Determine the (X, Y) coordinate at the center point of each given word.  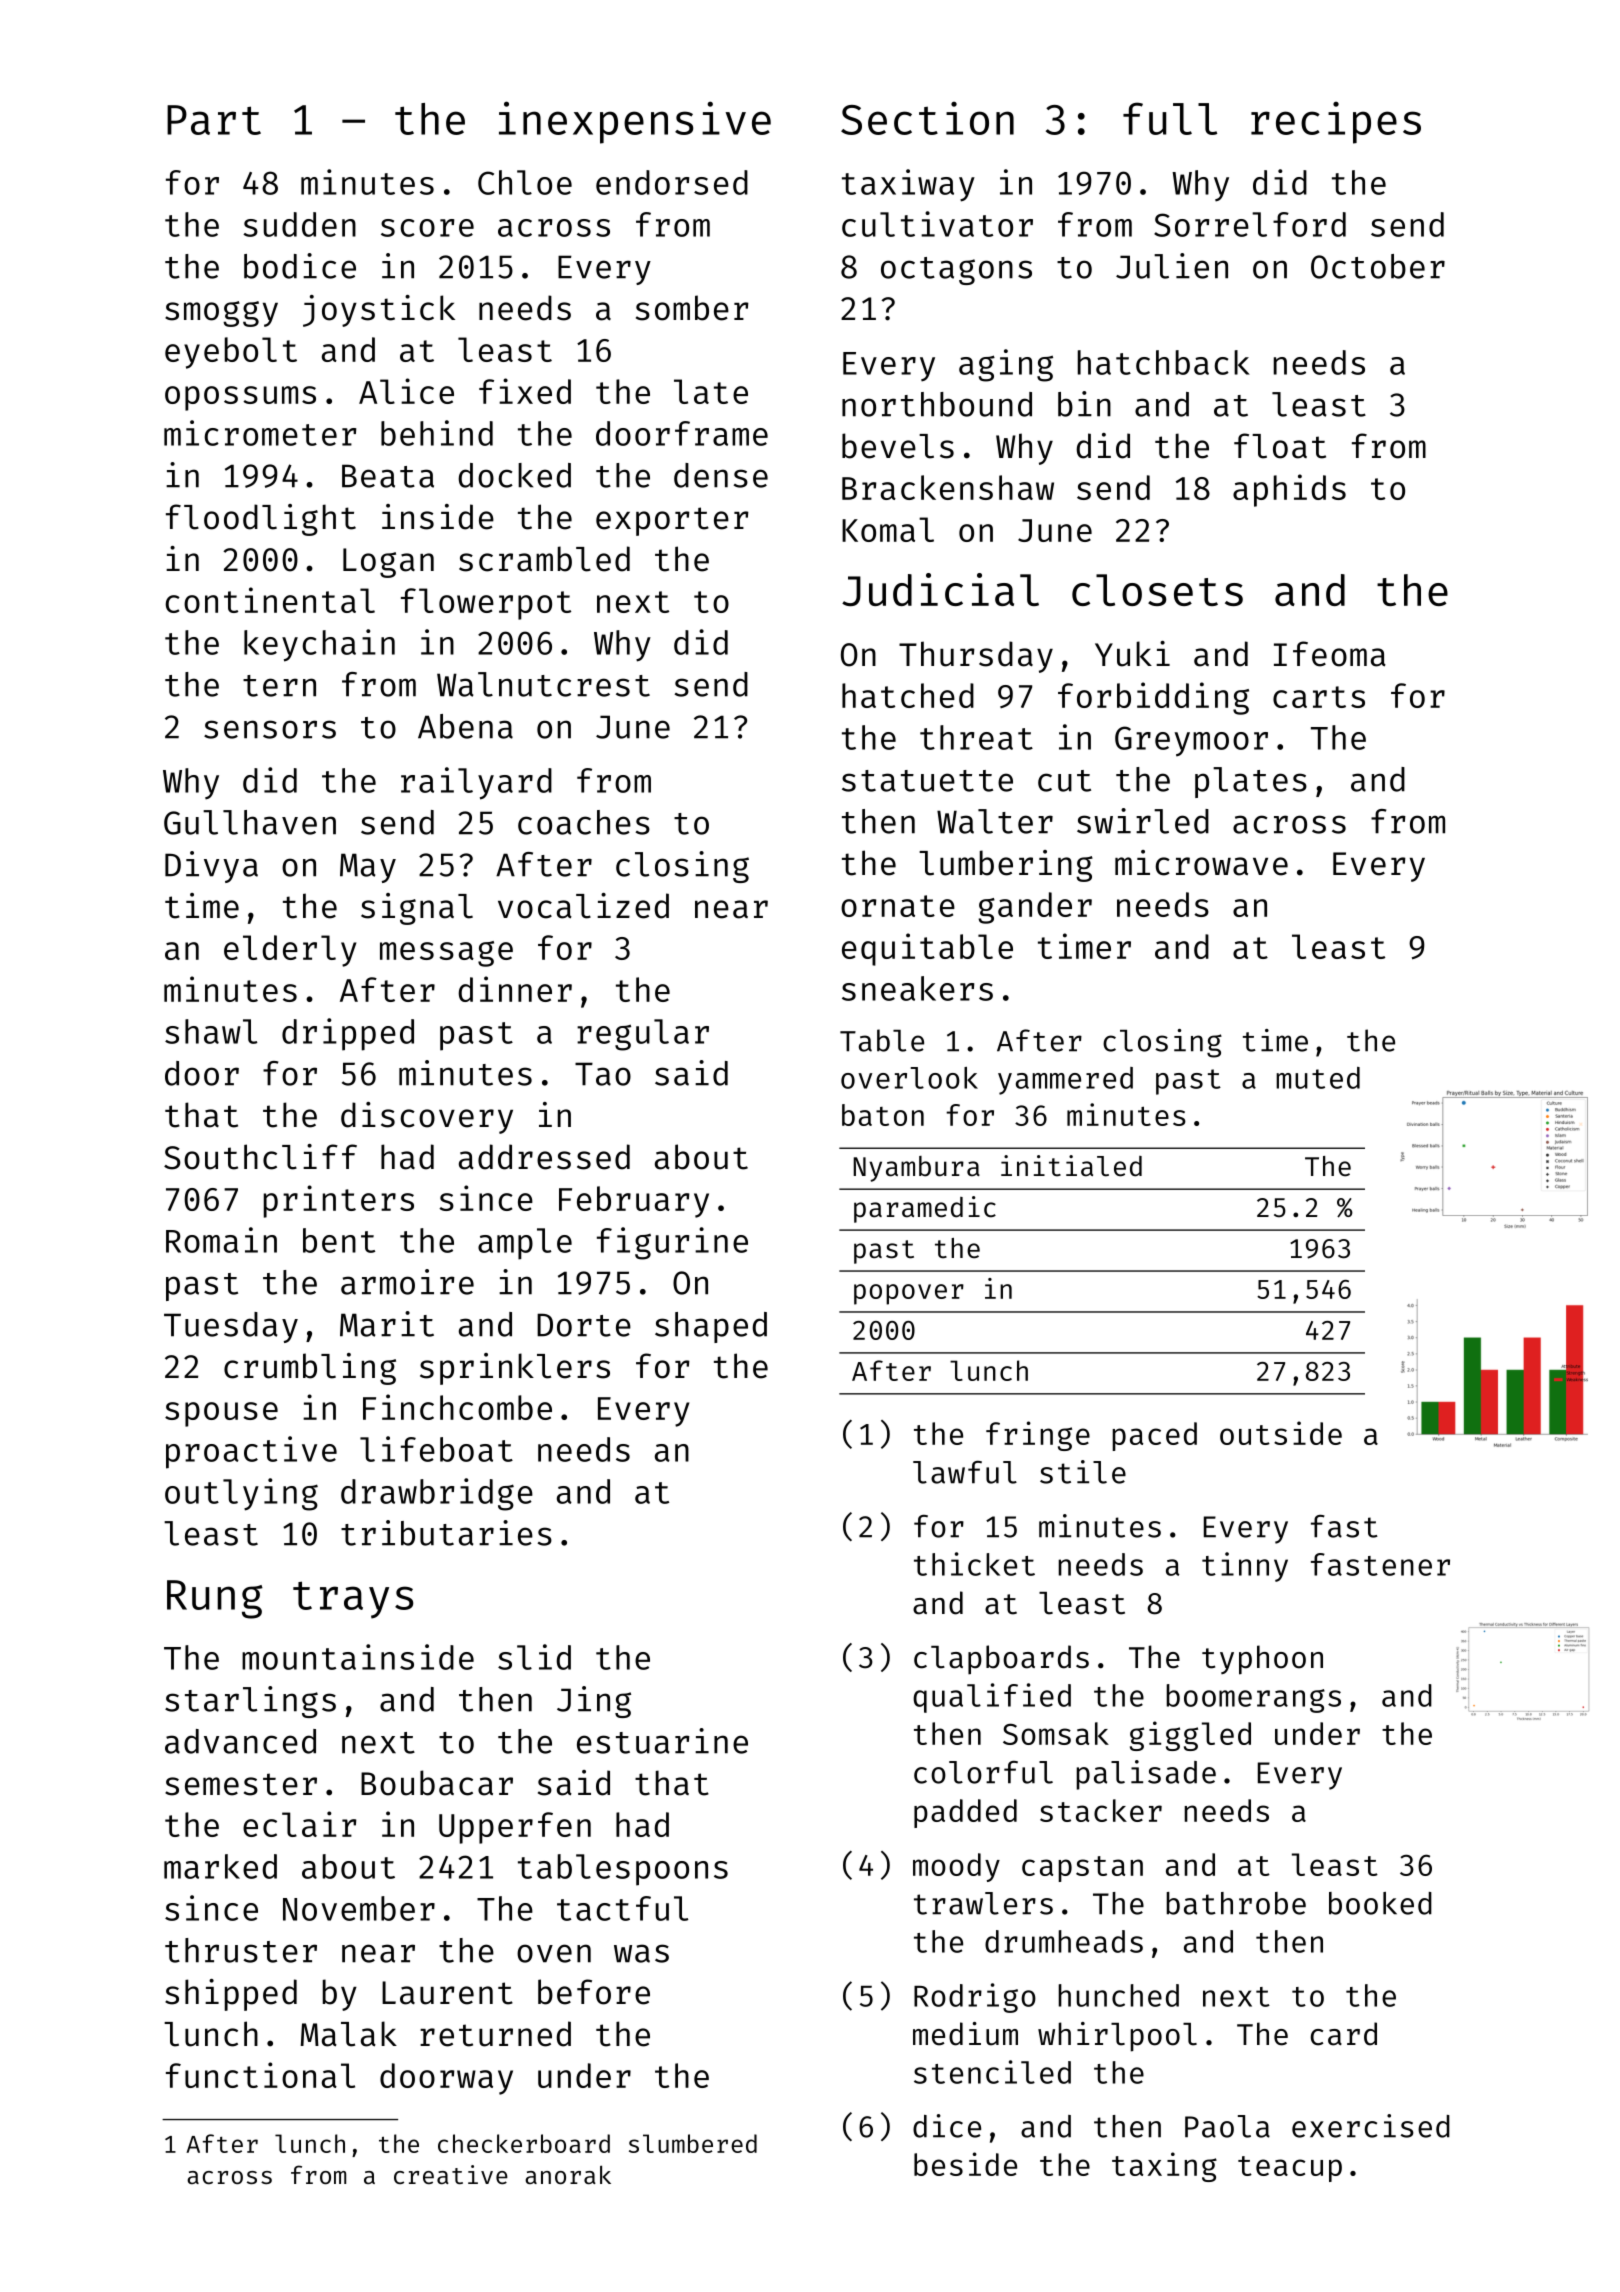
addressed (544, 1157)
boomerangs (1253, 1698)
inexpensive (635, 122)
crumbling (310, 1369)
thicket (974, 1564)
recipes (1336, 123)
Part (214, 120)
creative (451, 2174)
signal (417, 909)
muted (1318, 1078)
